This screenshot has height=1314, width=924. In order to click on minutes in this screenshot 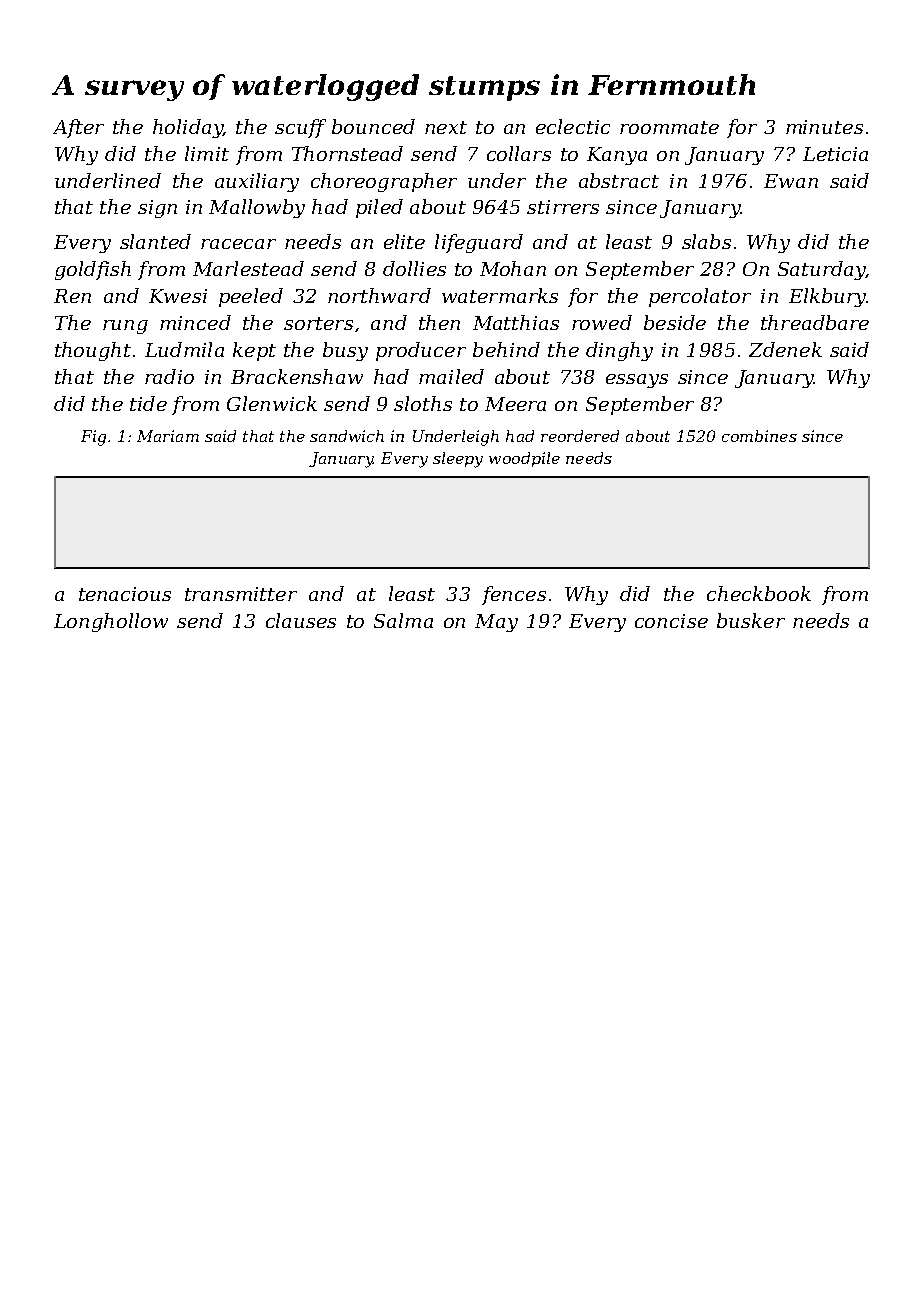, I will do `click(824, 127)`.
